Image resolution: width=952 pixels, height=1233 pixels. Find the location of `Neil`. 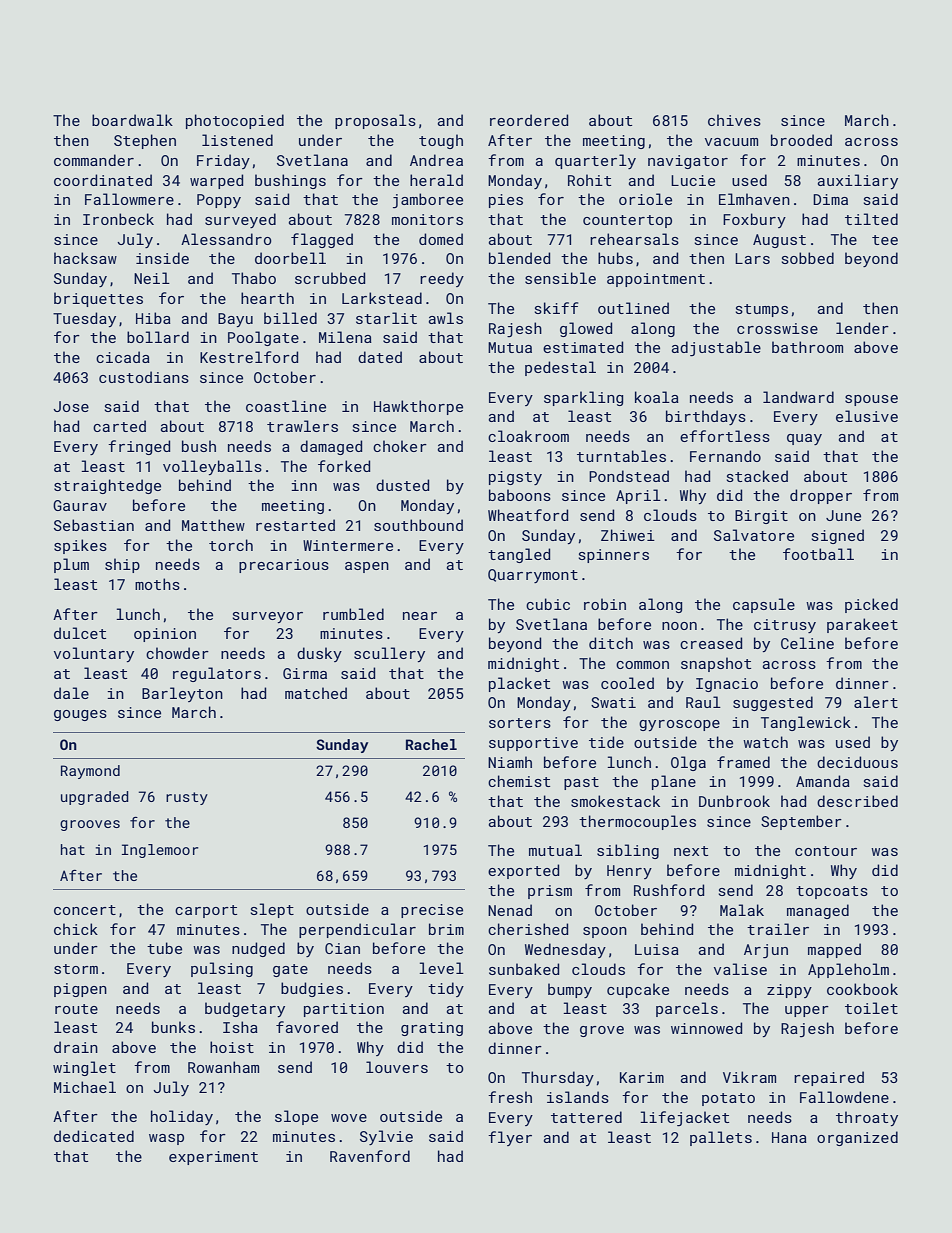

Neil is located at coordinates (152, 278).
